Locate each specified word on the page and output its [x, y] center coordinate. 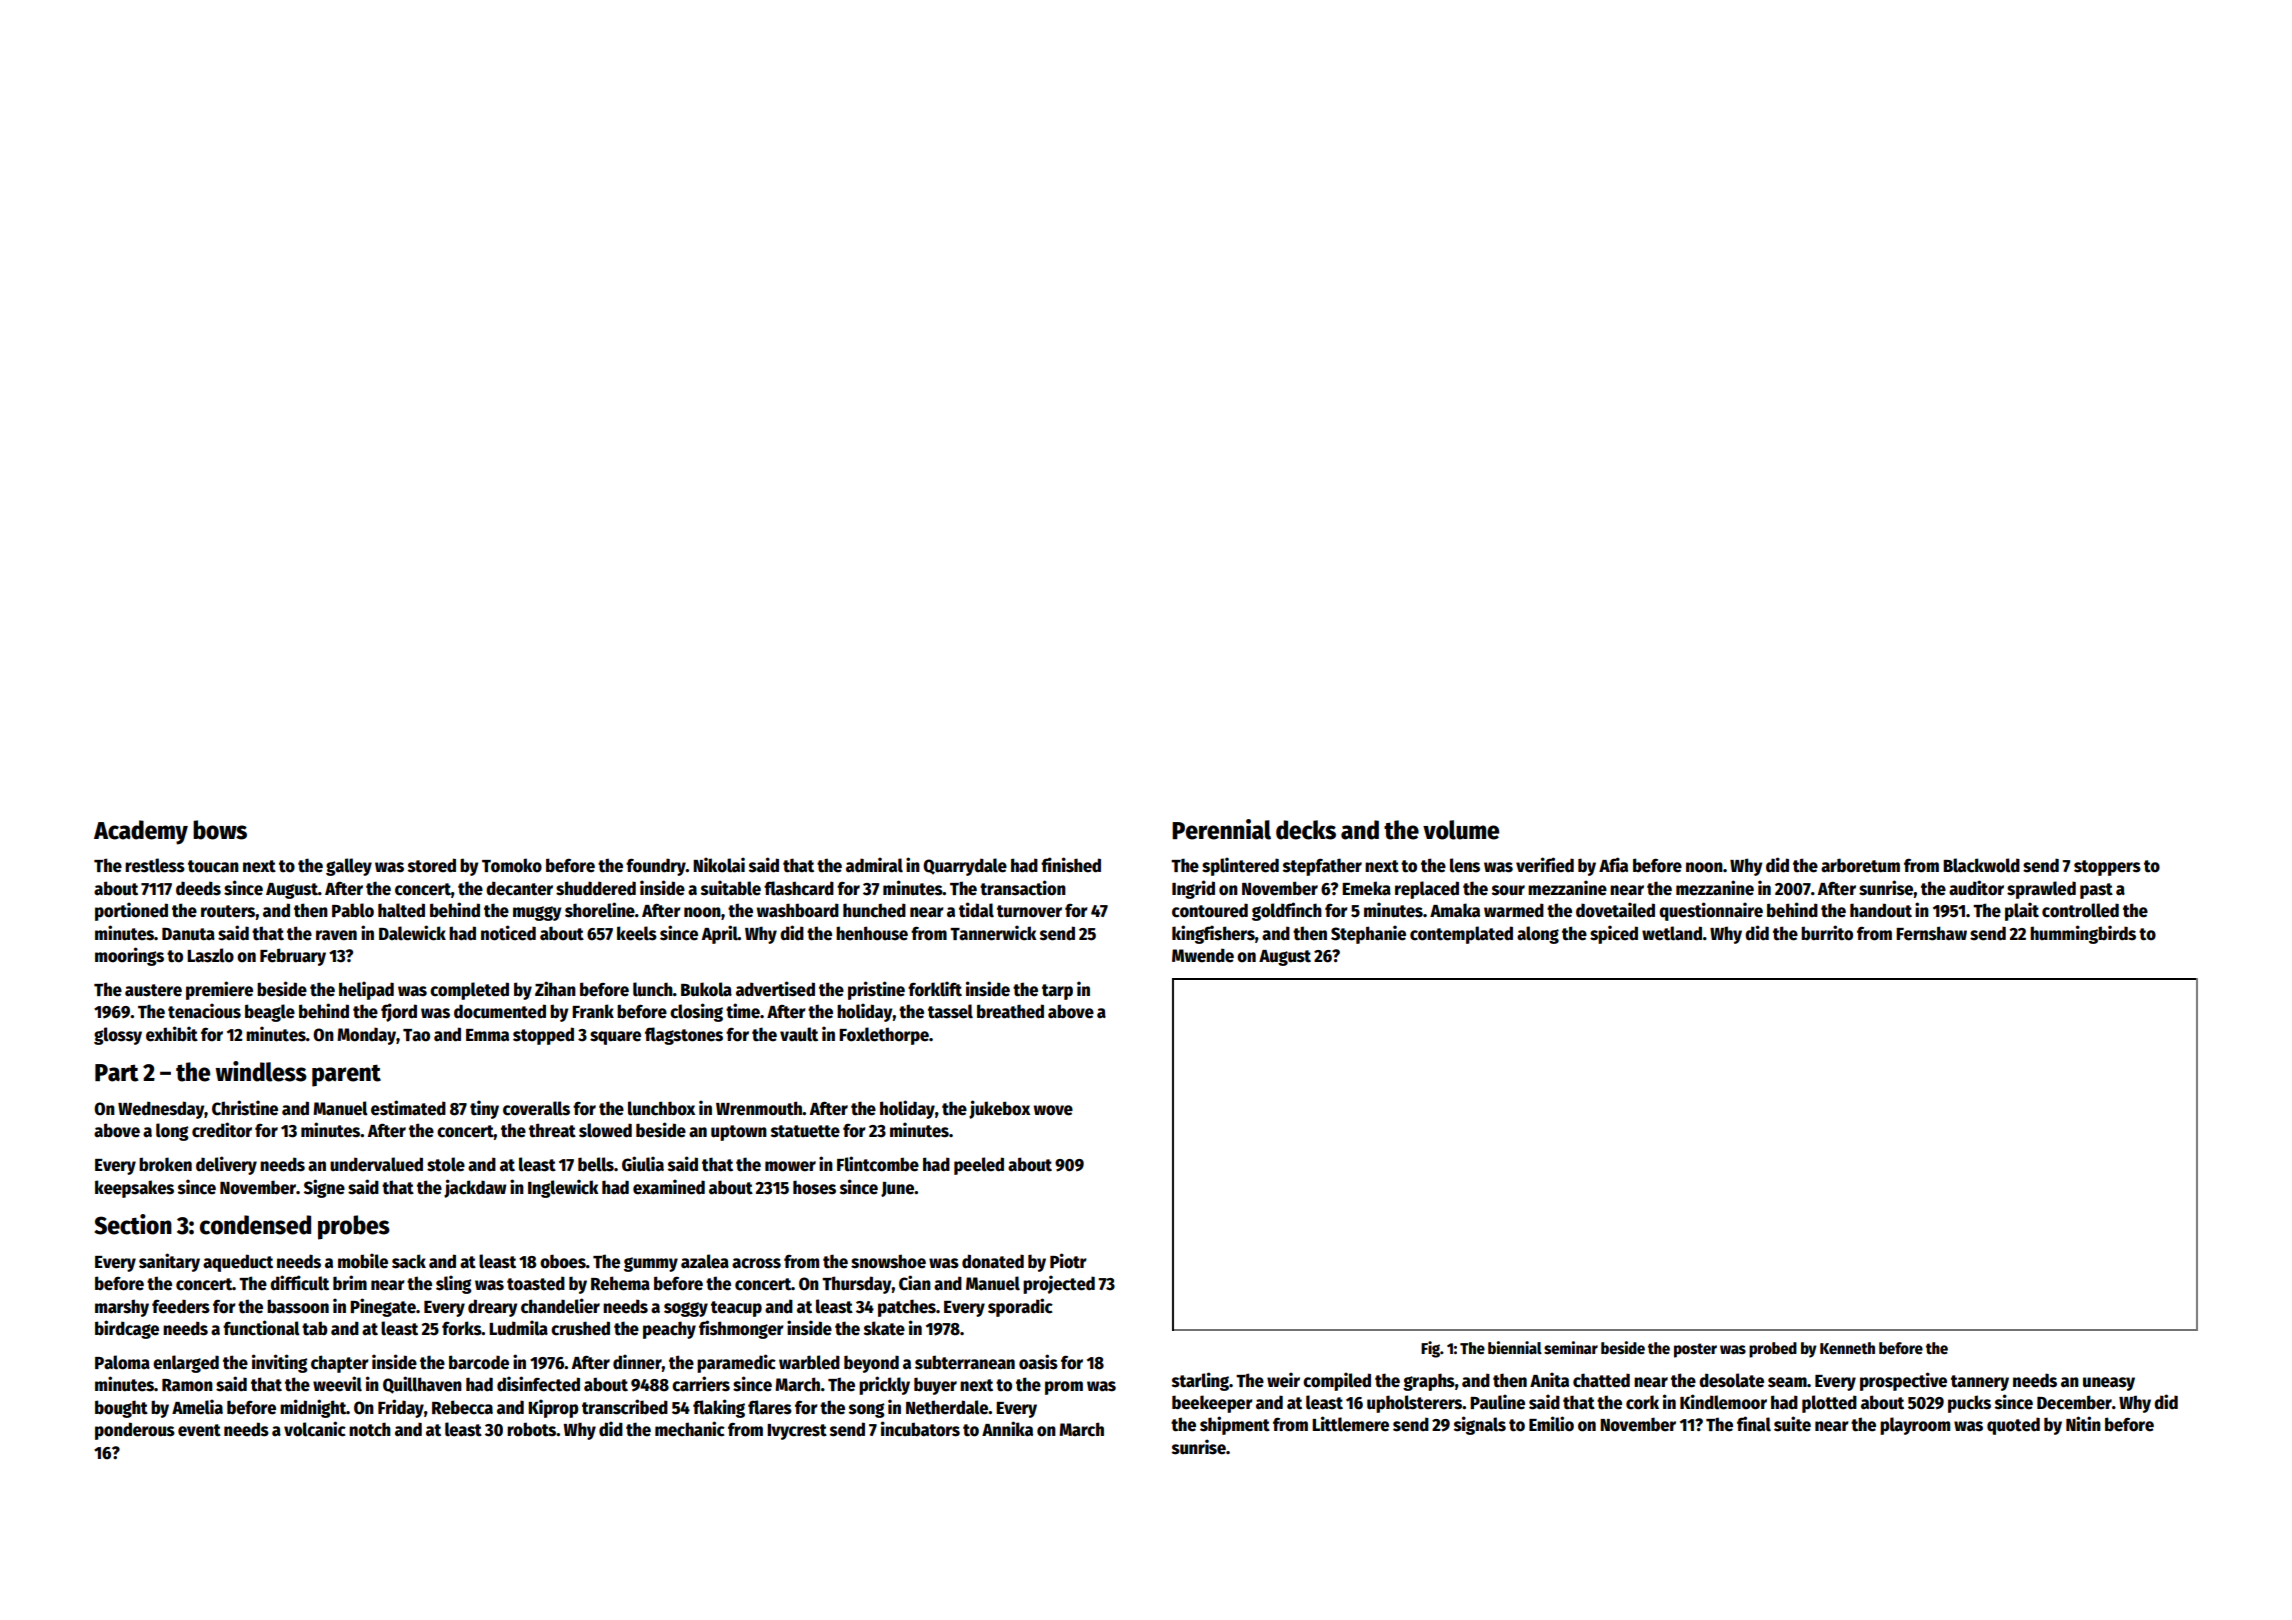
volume [1461, 830]
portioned [131, 911]
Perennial [1221, 829]
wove [1053, 1110]
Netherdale [947, 1407]
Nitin [2083, 1424]
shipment [1235, 1425]
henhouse [872, 933]
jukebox [999, 1109]
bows [220, 830]
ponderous [135, 1431]
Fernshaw [1931, 933]
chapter [340, 1364]
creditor [222, 1130]
